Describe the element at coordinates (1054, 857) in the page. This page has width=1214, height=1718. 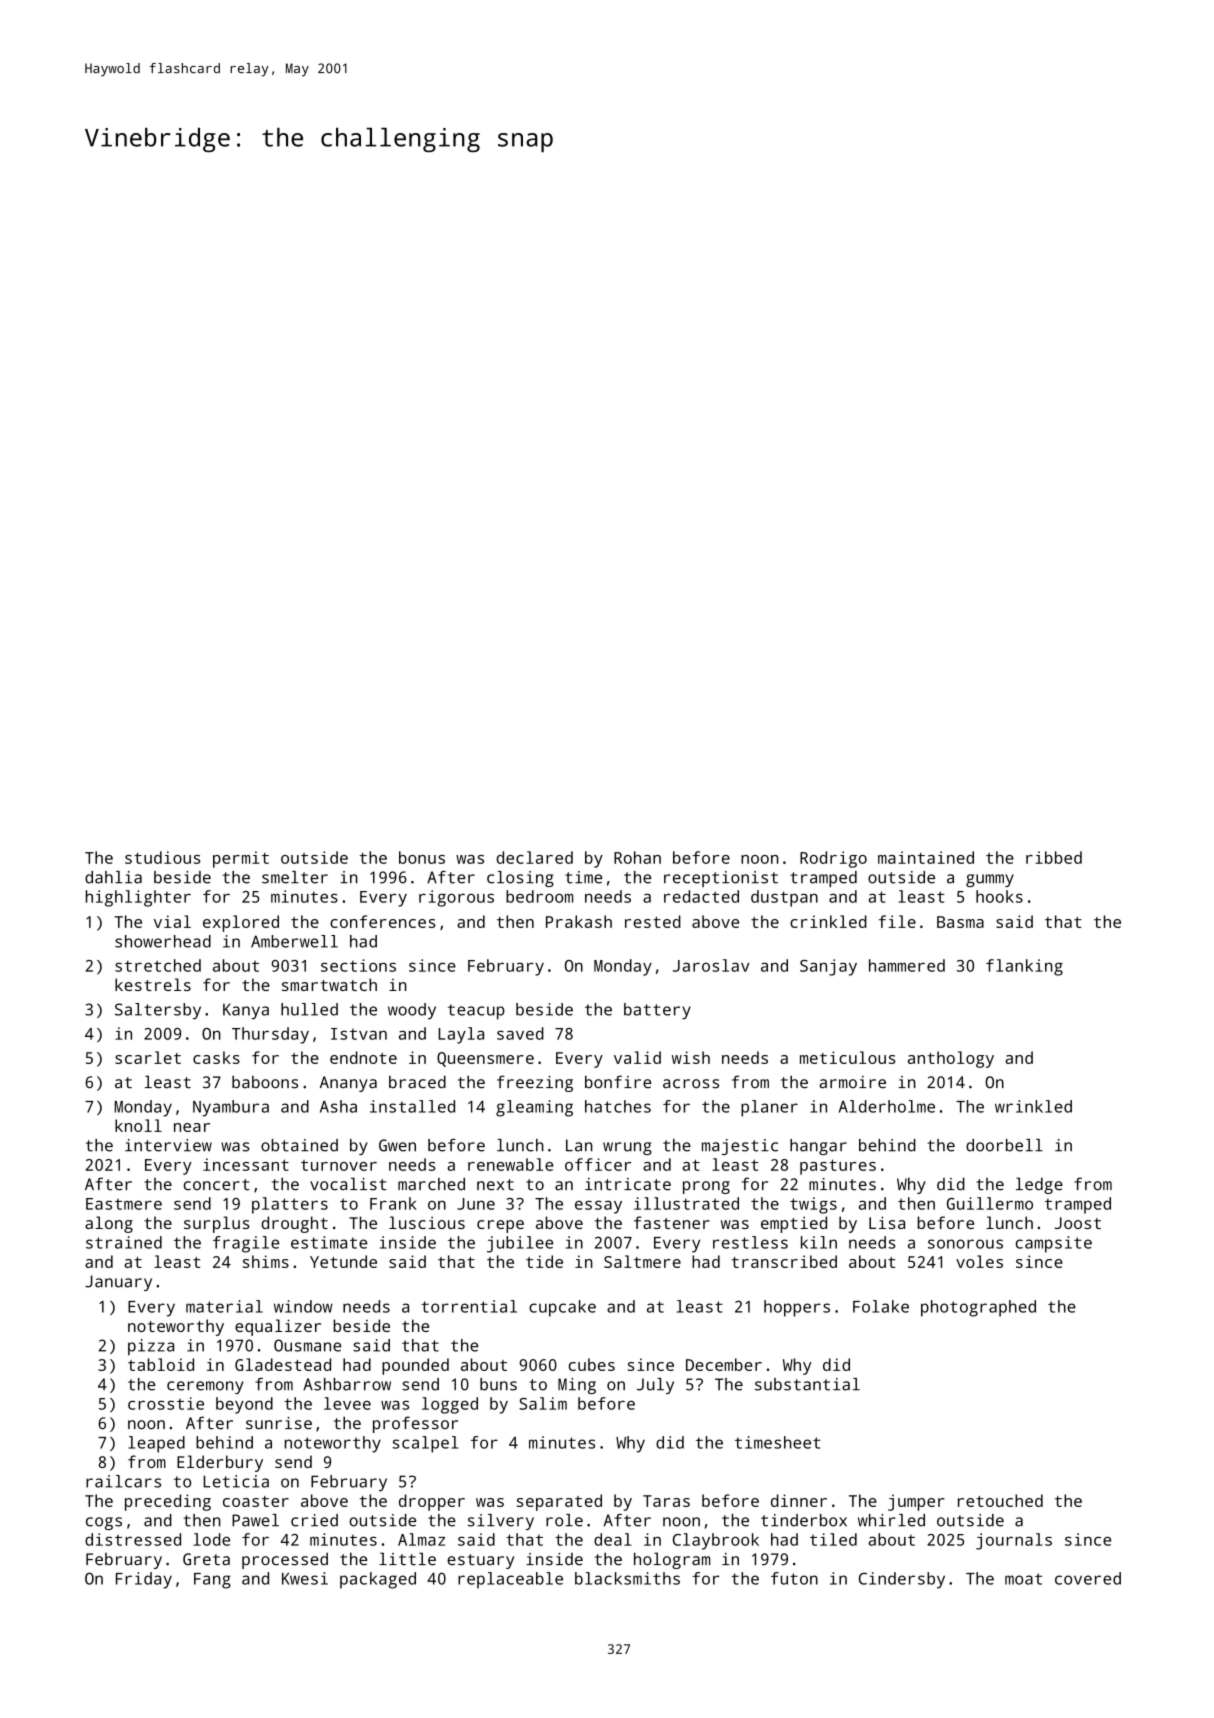
I see `ribbed` at that location.
